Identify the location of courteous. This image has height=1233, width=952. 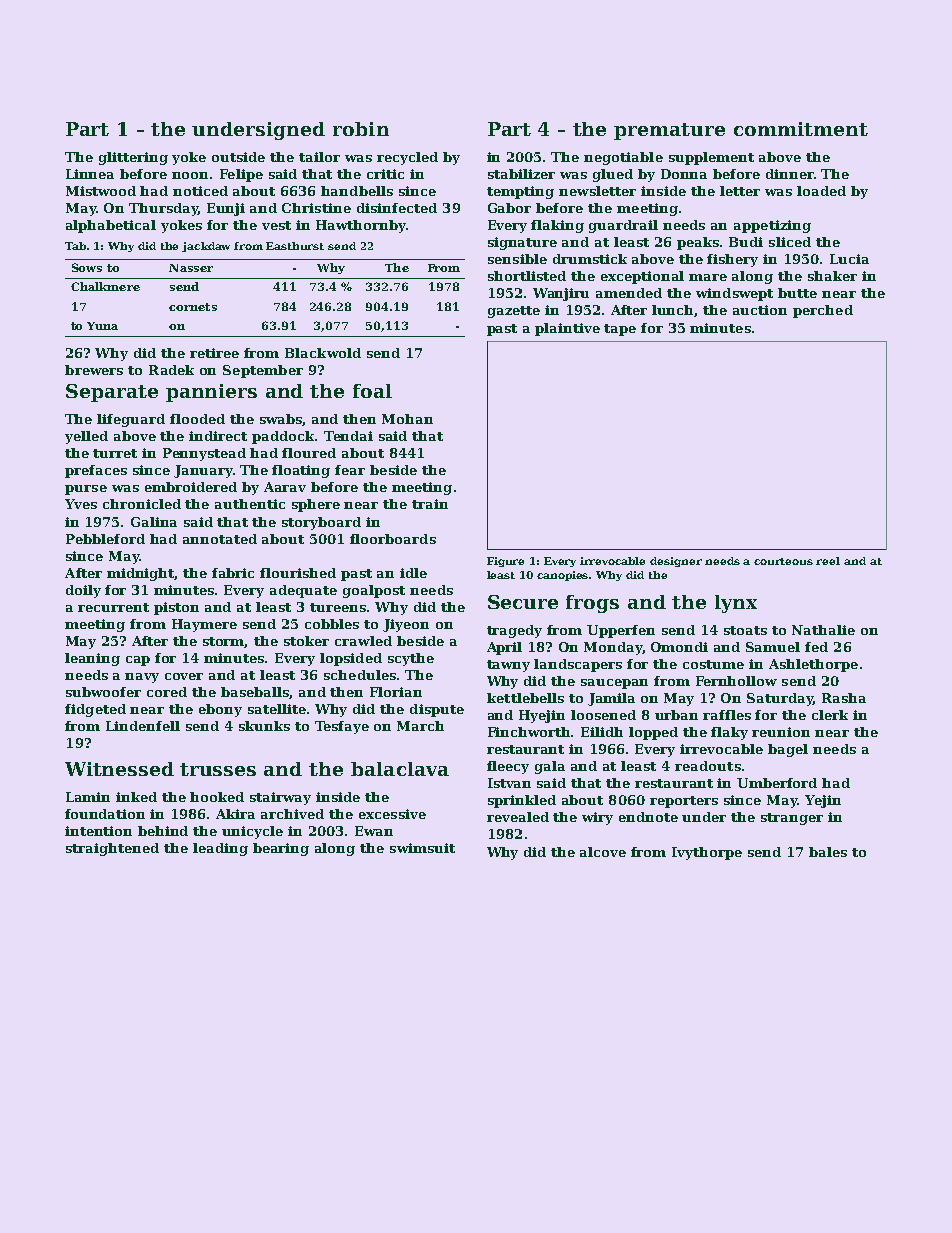
(783, 561).
